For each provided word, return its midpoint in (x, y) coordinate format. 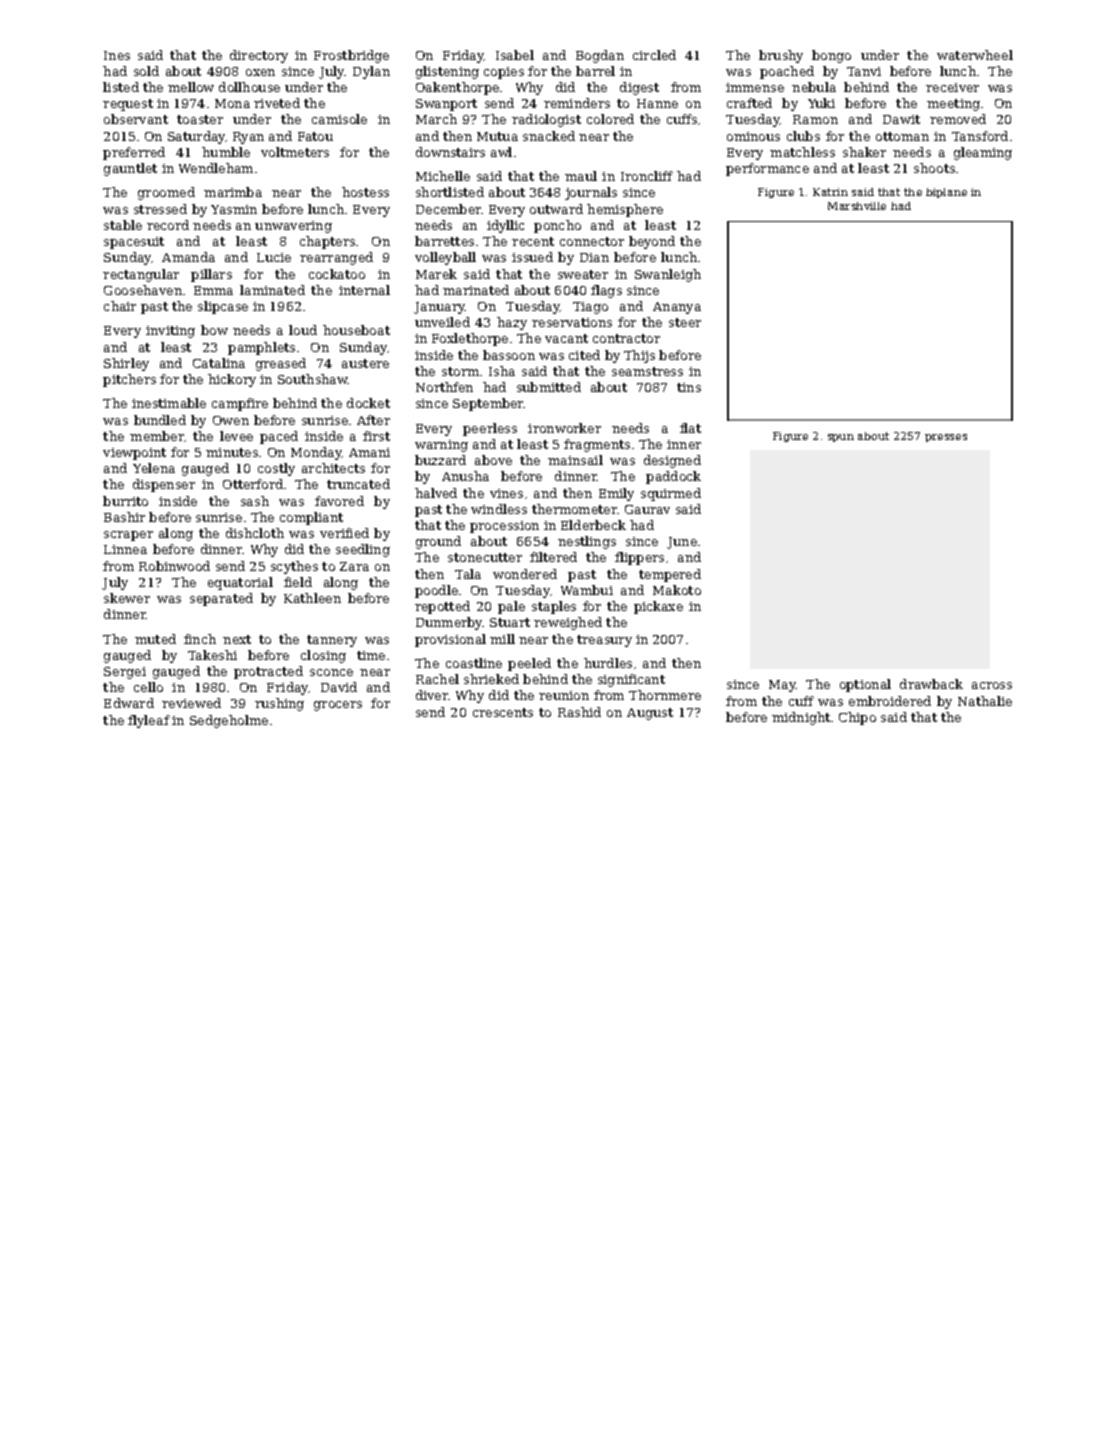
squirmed (671, 494)
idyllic (505, 226)
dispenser (164, 485)
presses (946, 438)
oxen (260, 72)
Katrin (830, 192)
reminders (577, 103)
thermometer (574, 509)
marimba (233, 192)
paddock (673, 477)
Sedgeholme (229, 721)
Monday (316, 453)
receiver (952, 87)
